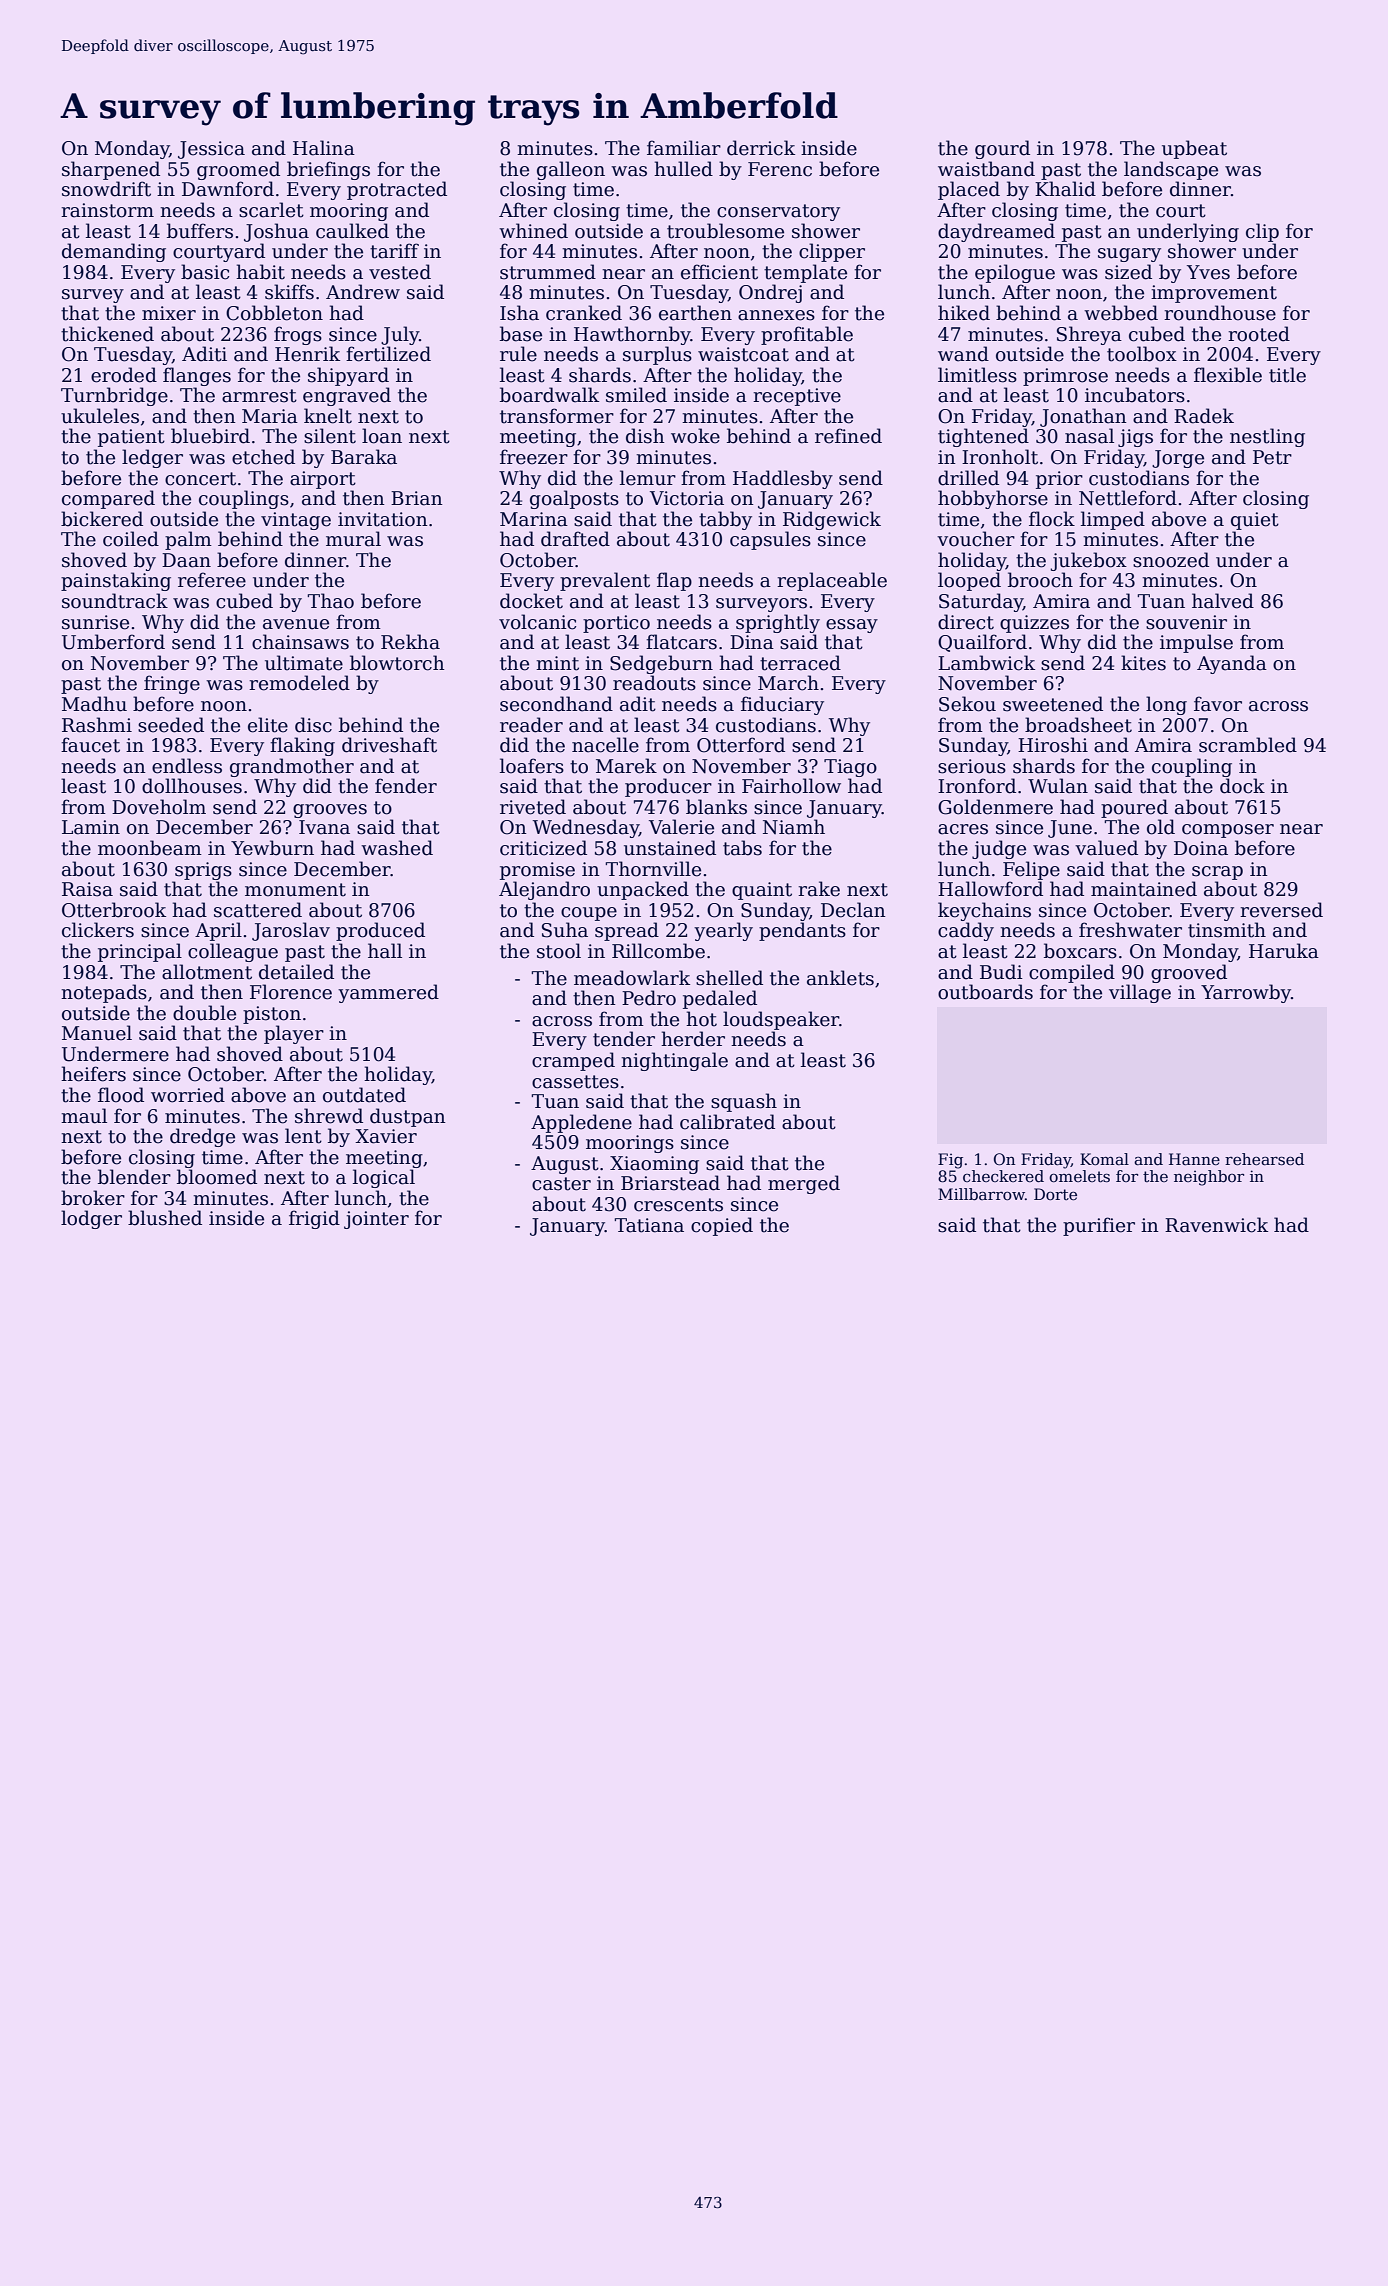  What do you see at coordinates (276, 232) in the screenshot?
I see `Joshua` at bounding box center [276, 232].
